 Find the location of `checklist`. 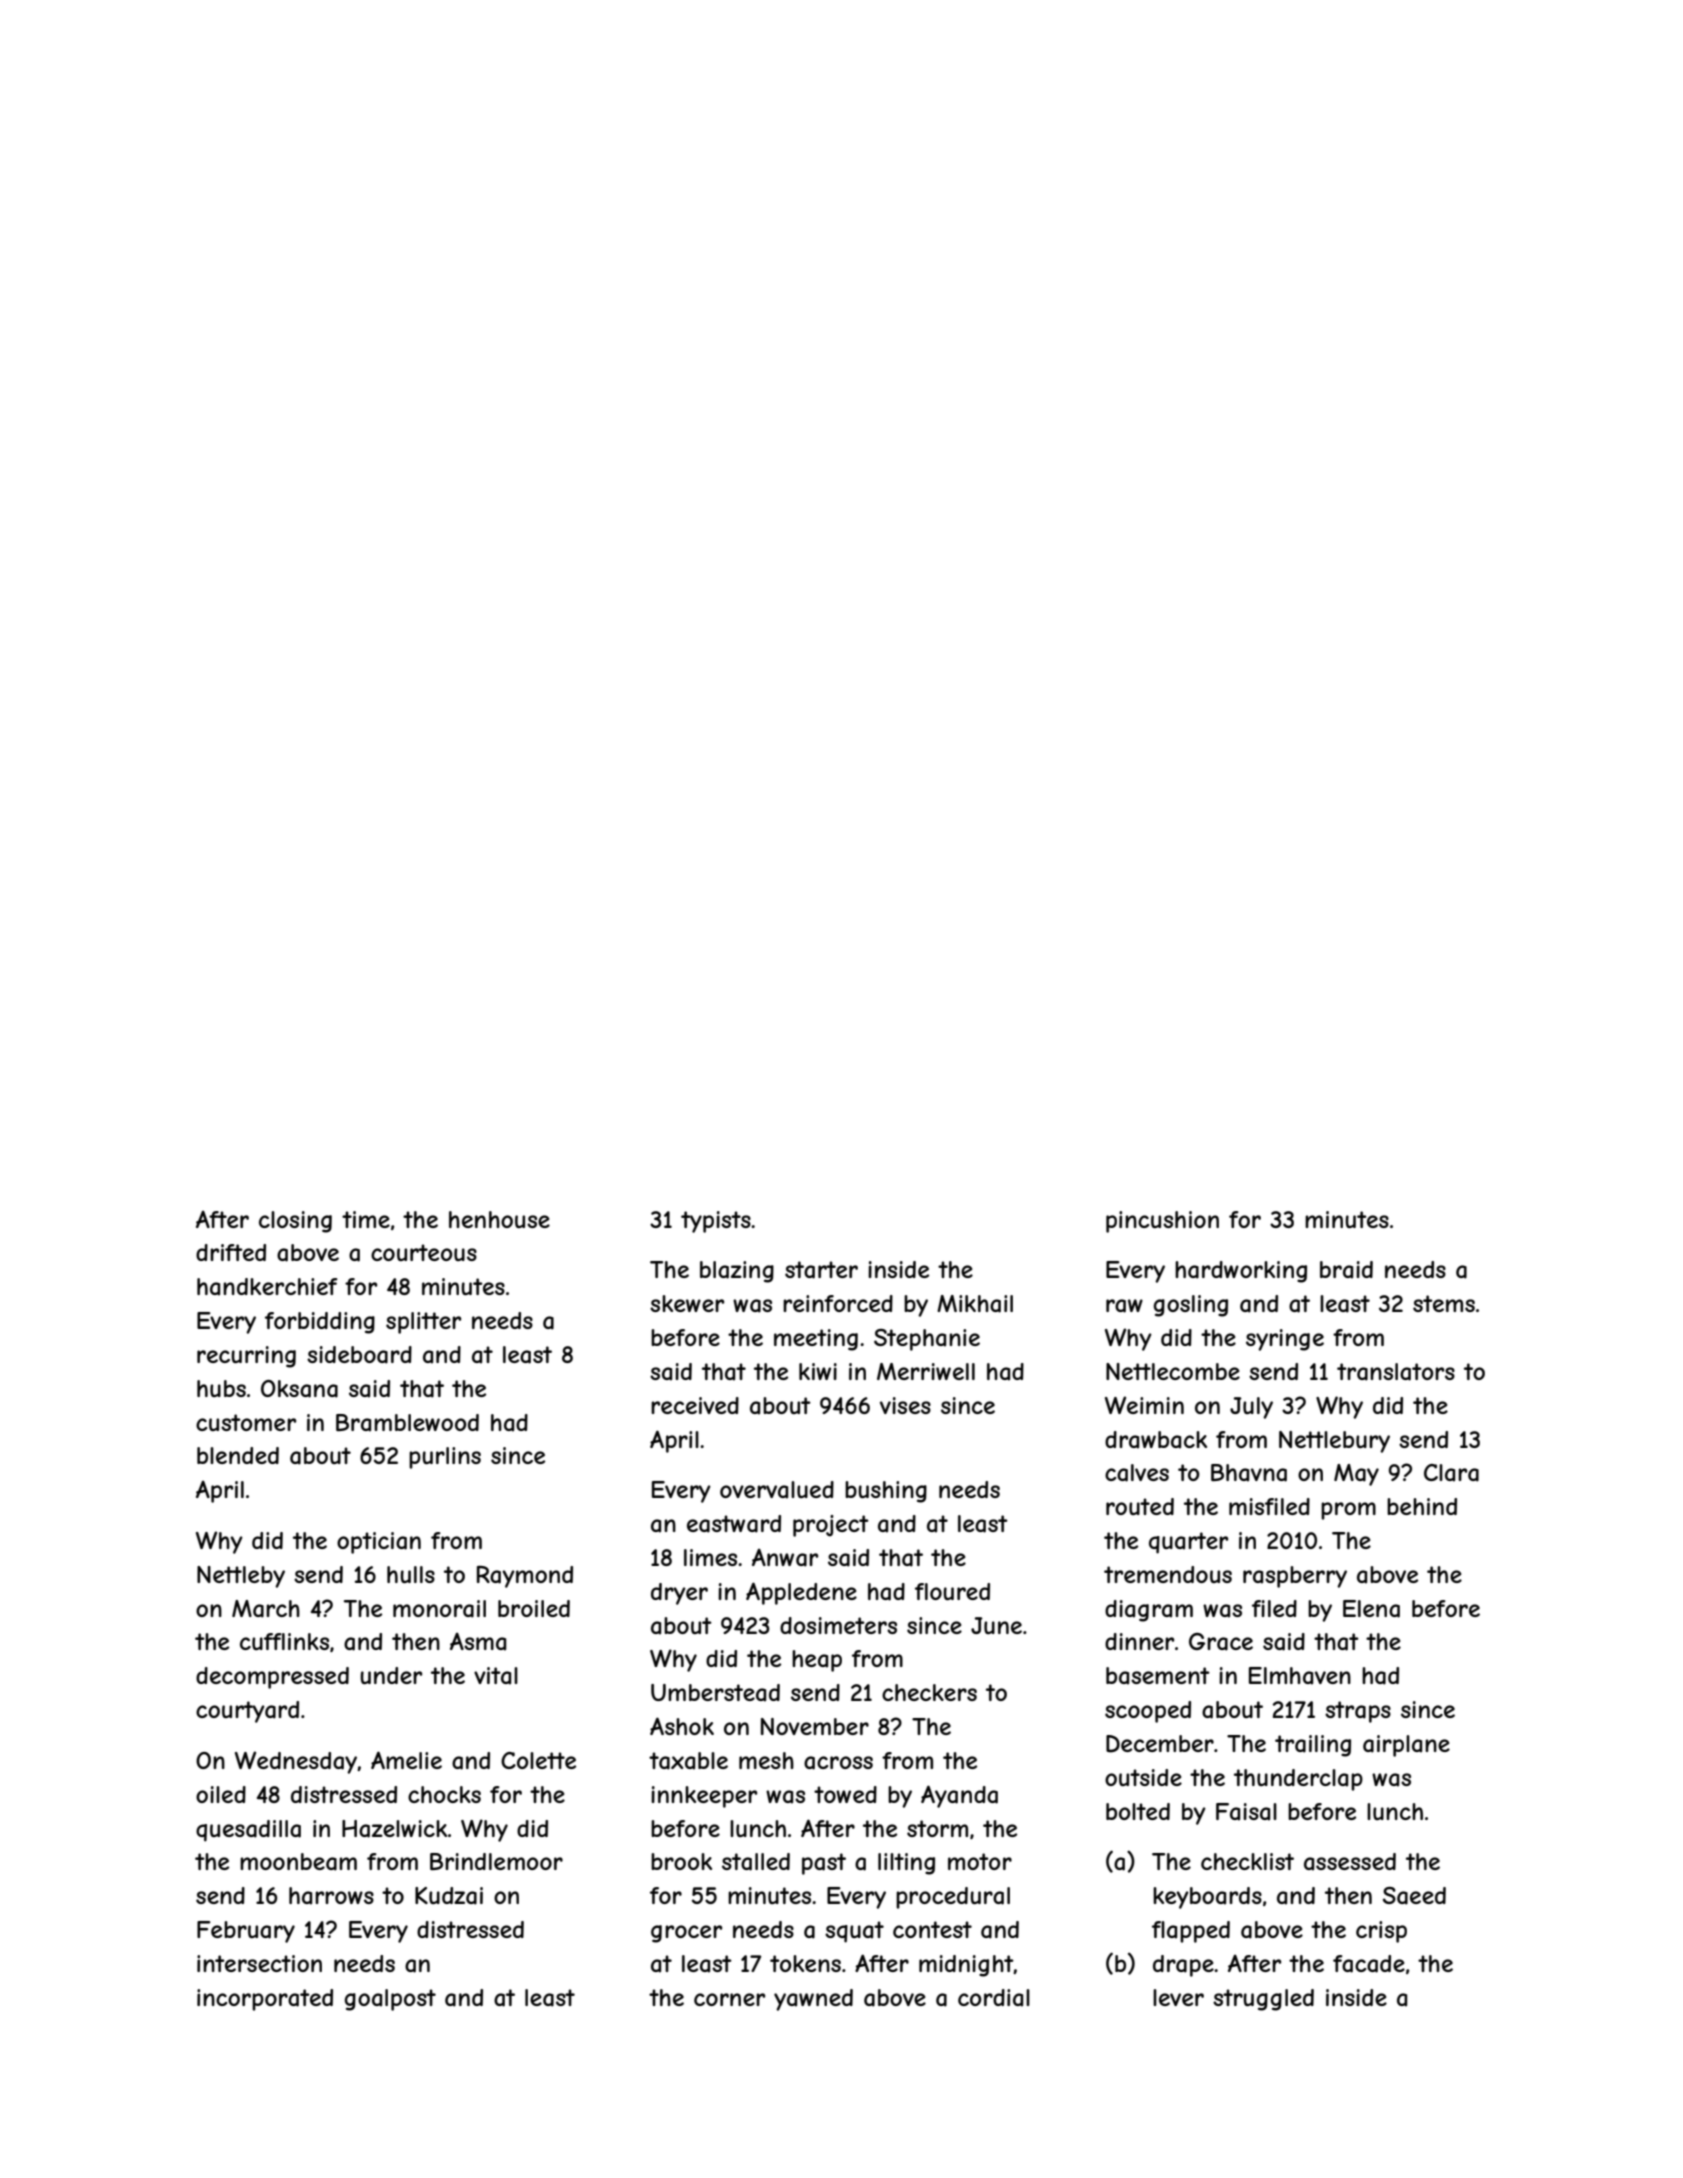

checklist is located at coordinates (1247, 1861).
